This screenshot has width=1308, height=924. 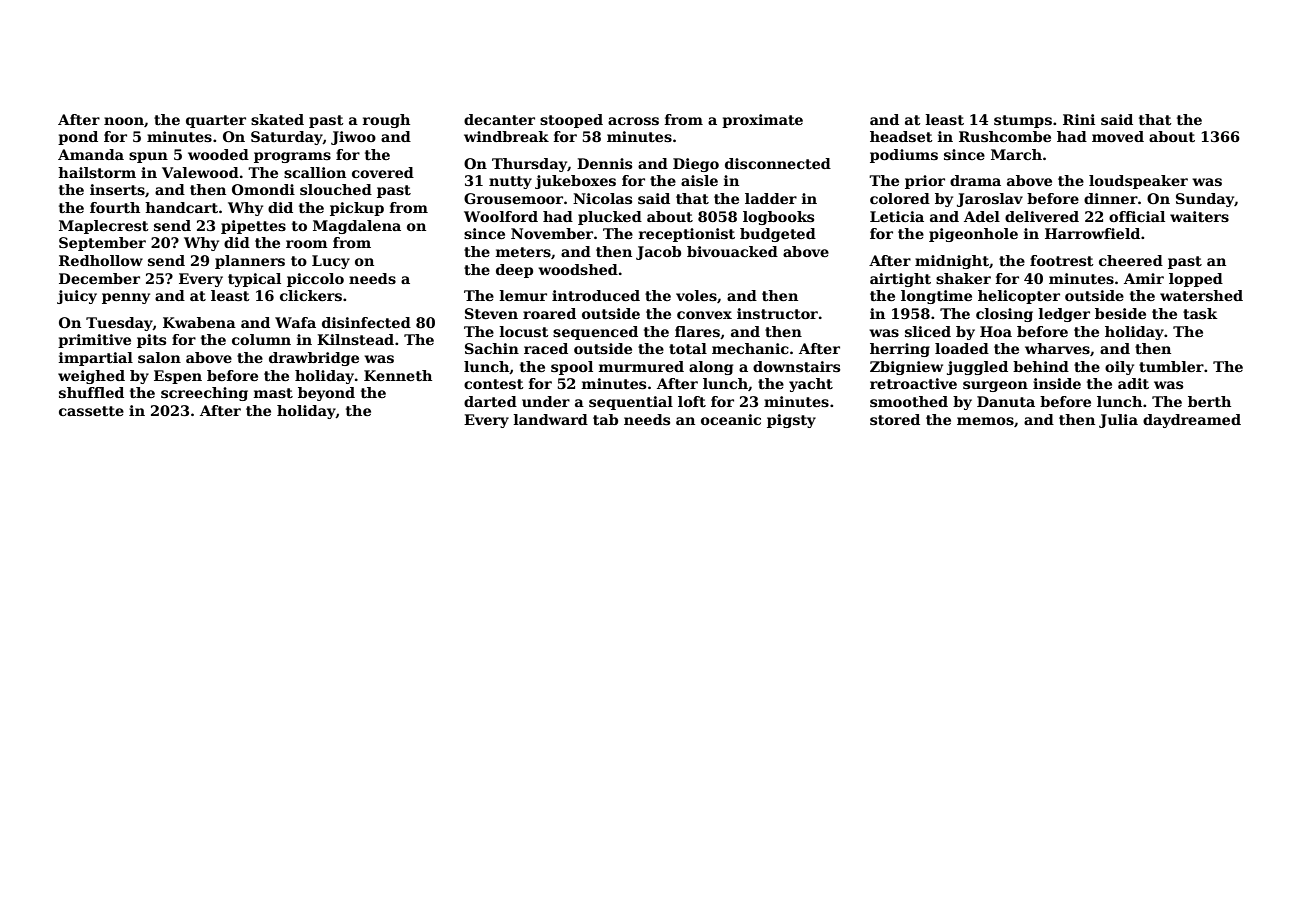 What do you see at coordinates (263, 189) in the screenshot?
I see `Omondi` at bounding box center [263, 189].
